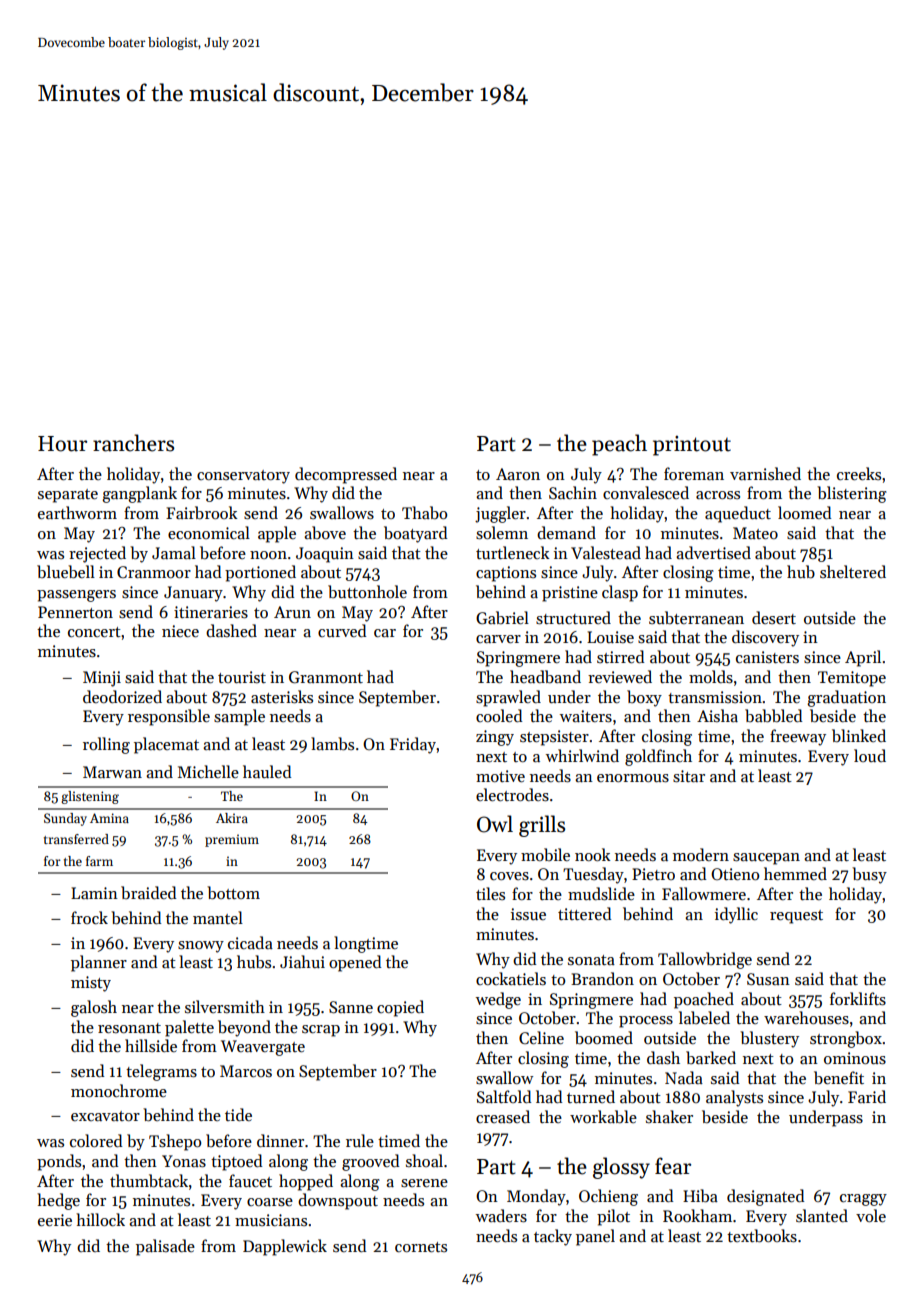 Image resolution: width=924 pixels, height=1308 pixels. I want to click on saucepan, so click(766, 859).
